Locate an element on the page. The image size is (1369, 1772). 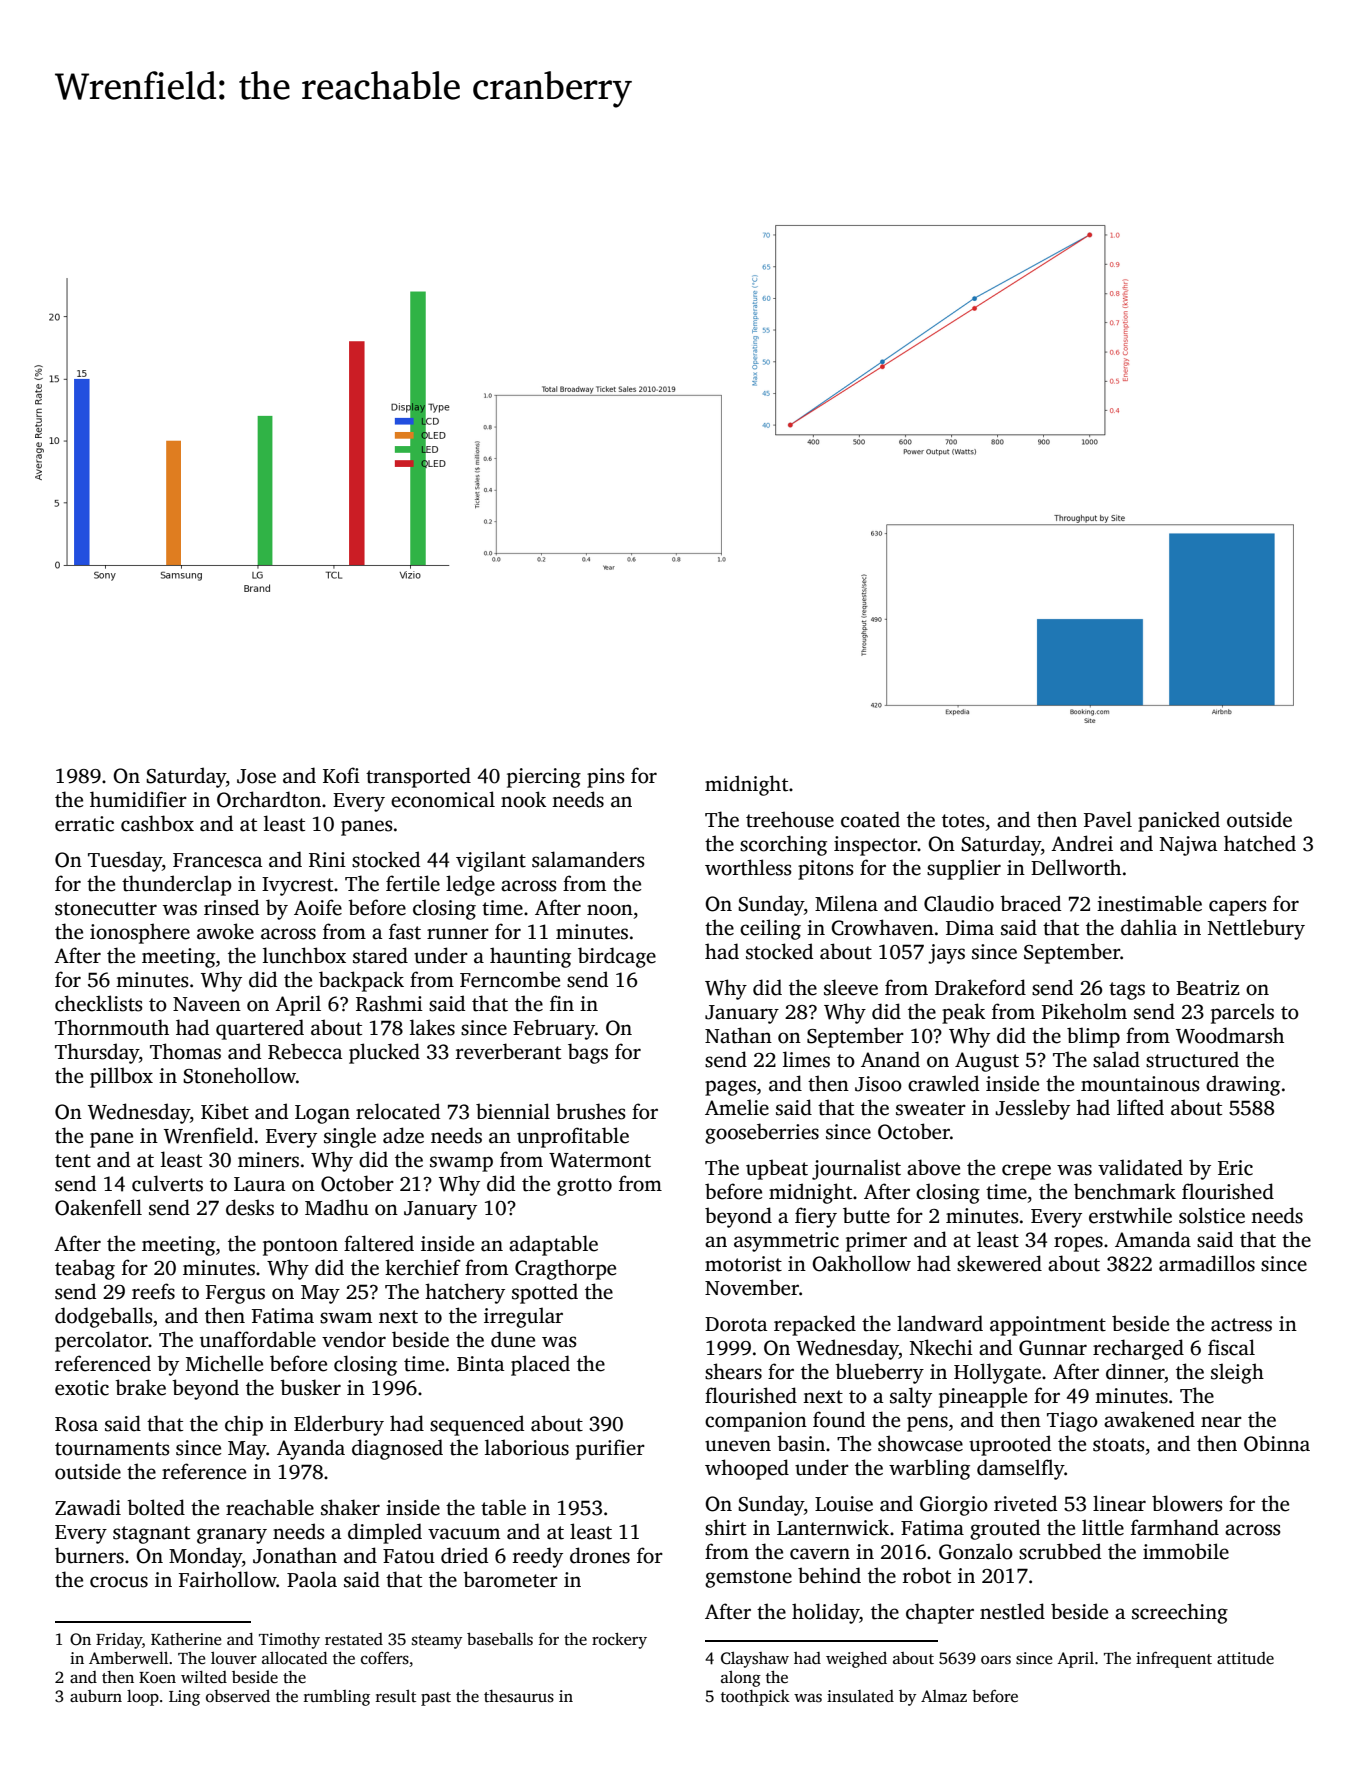
Amberwell is located at coordinates (128, 1658).
